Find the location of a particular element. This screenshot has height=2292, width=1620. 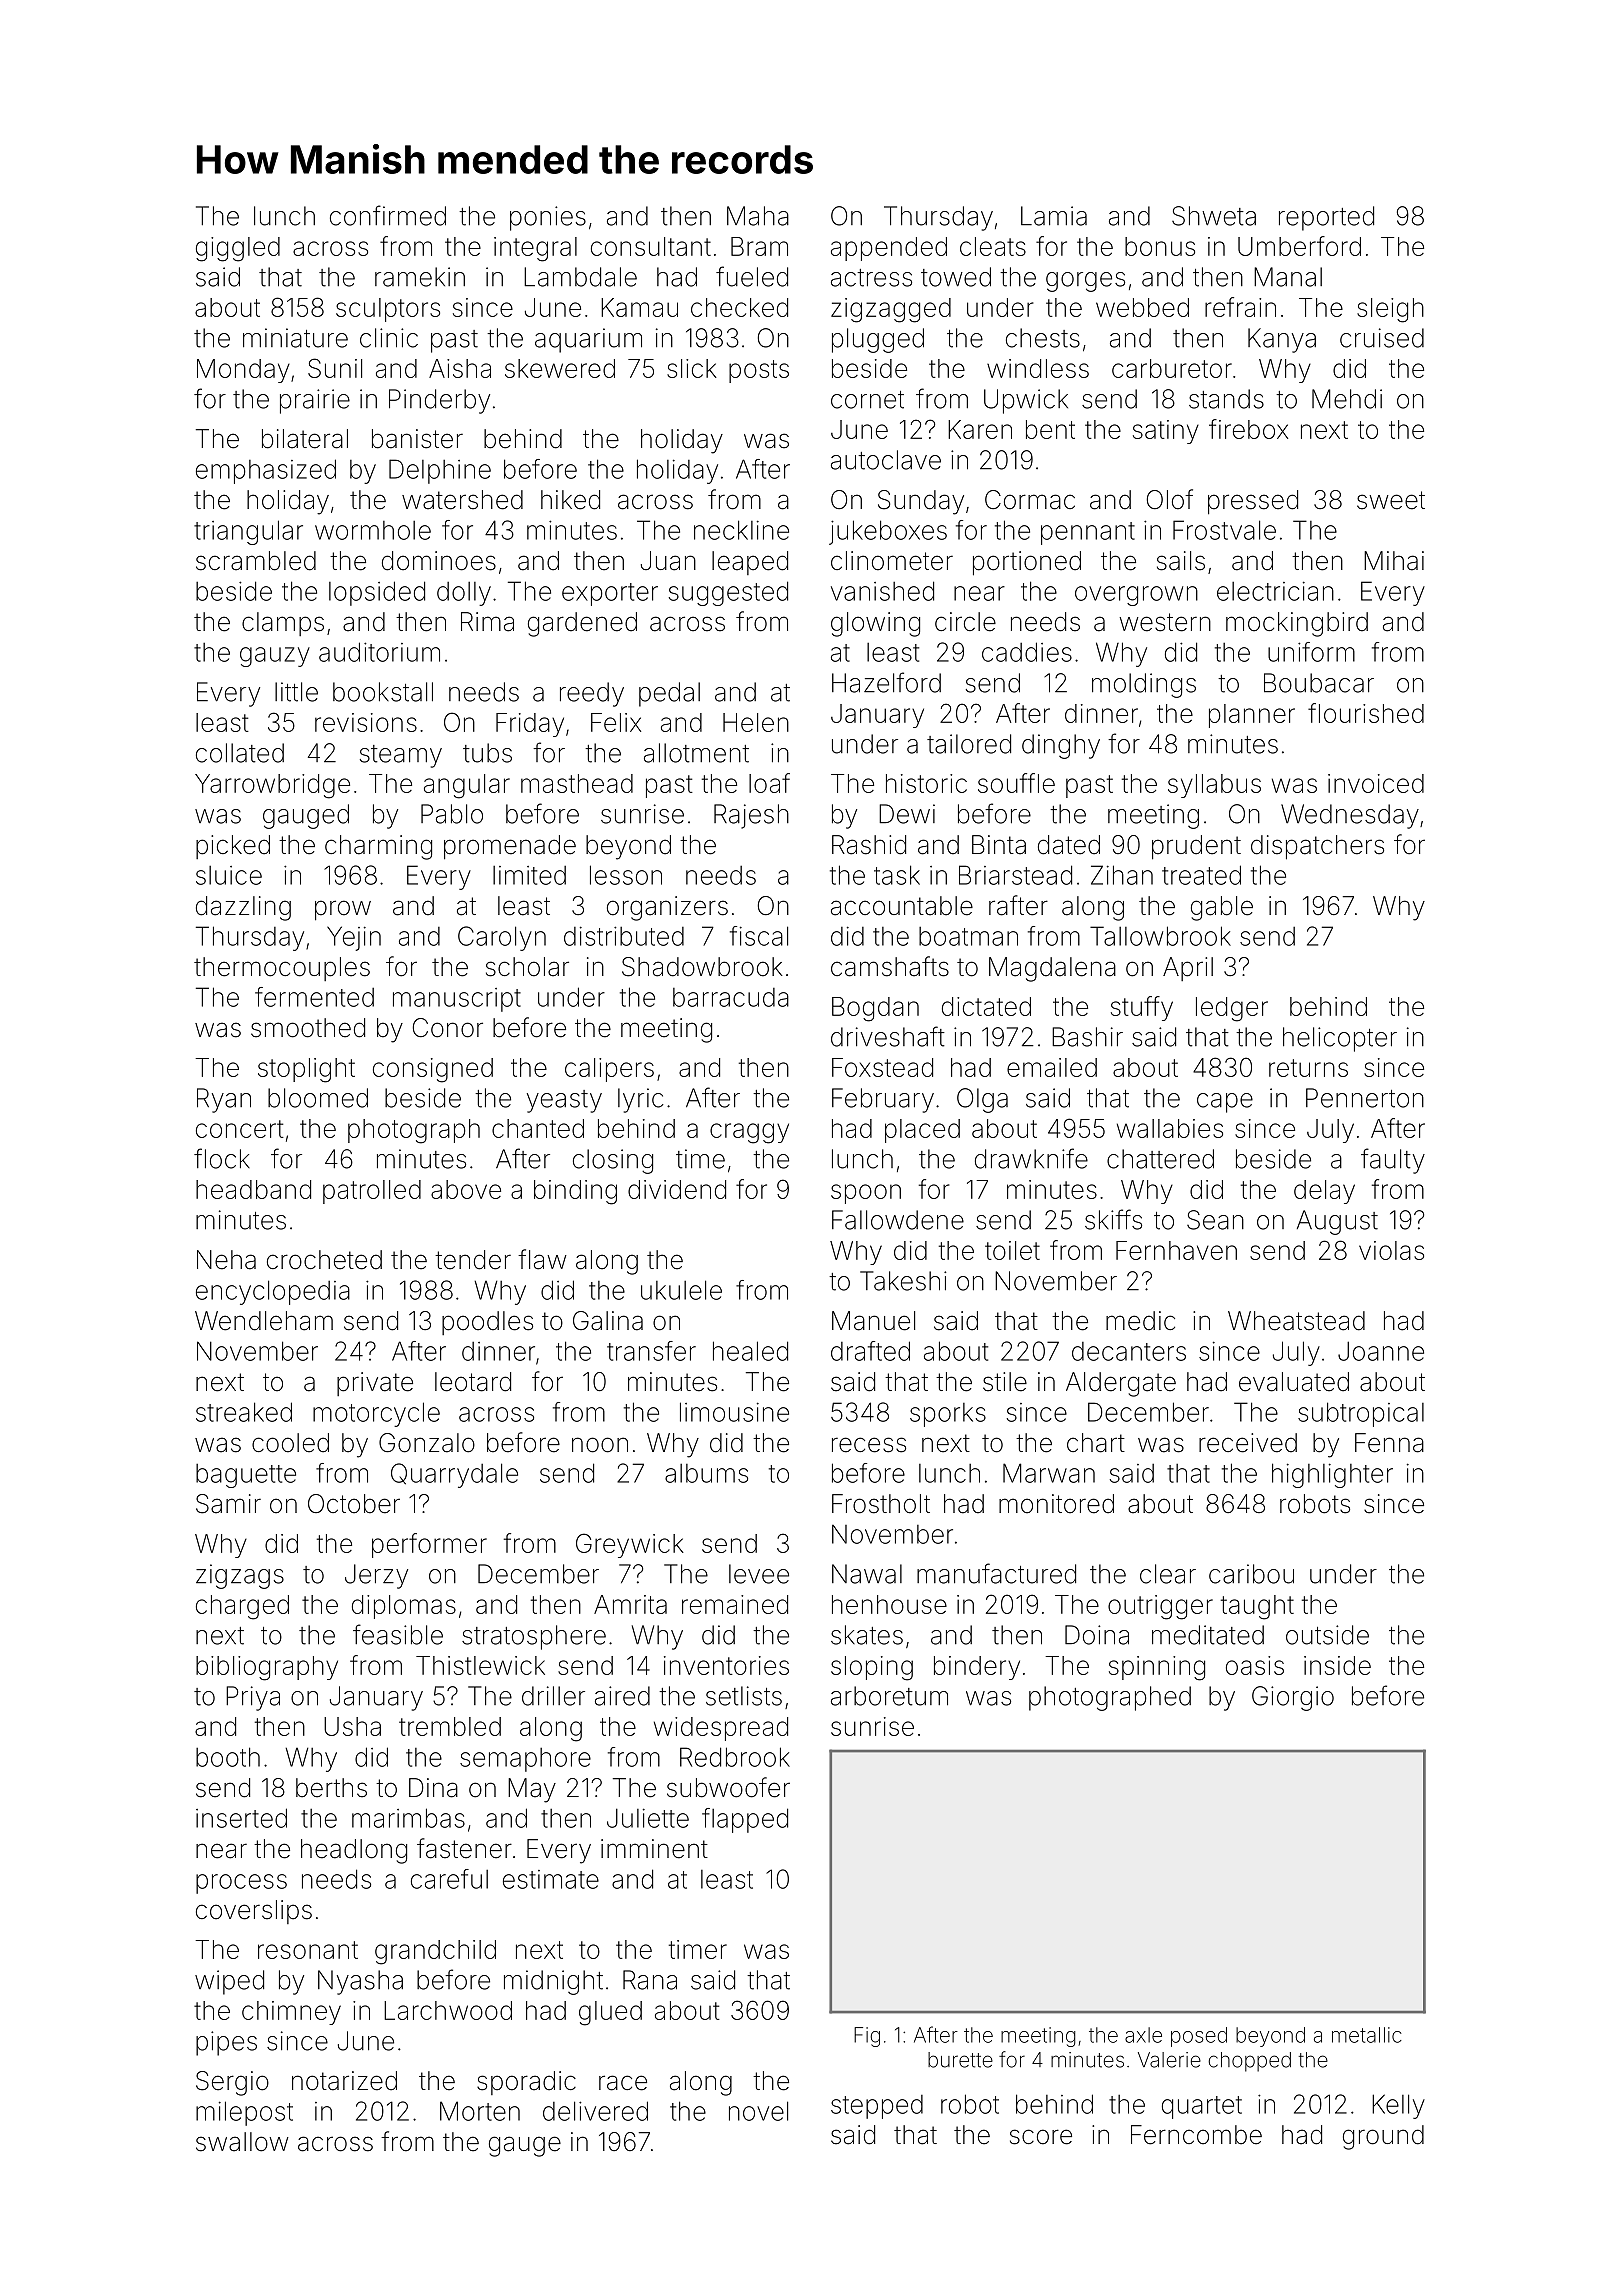

organizers is located at coordinates (667, 908).
